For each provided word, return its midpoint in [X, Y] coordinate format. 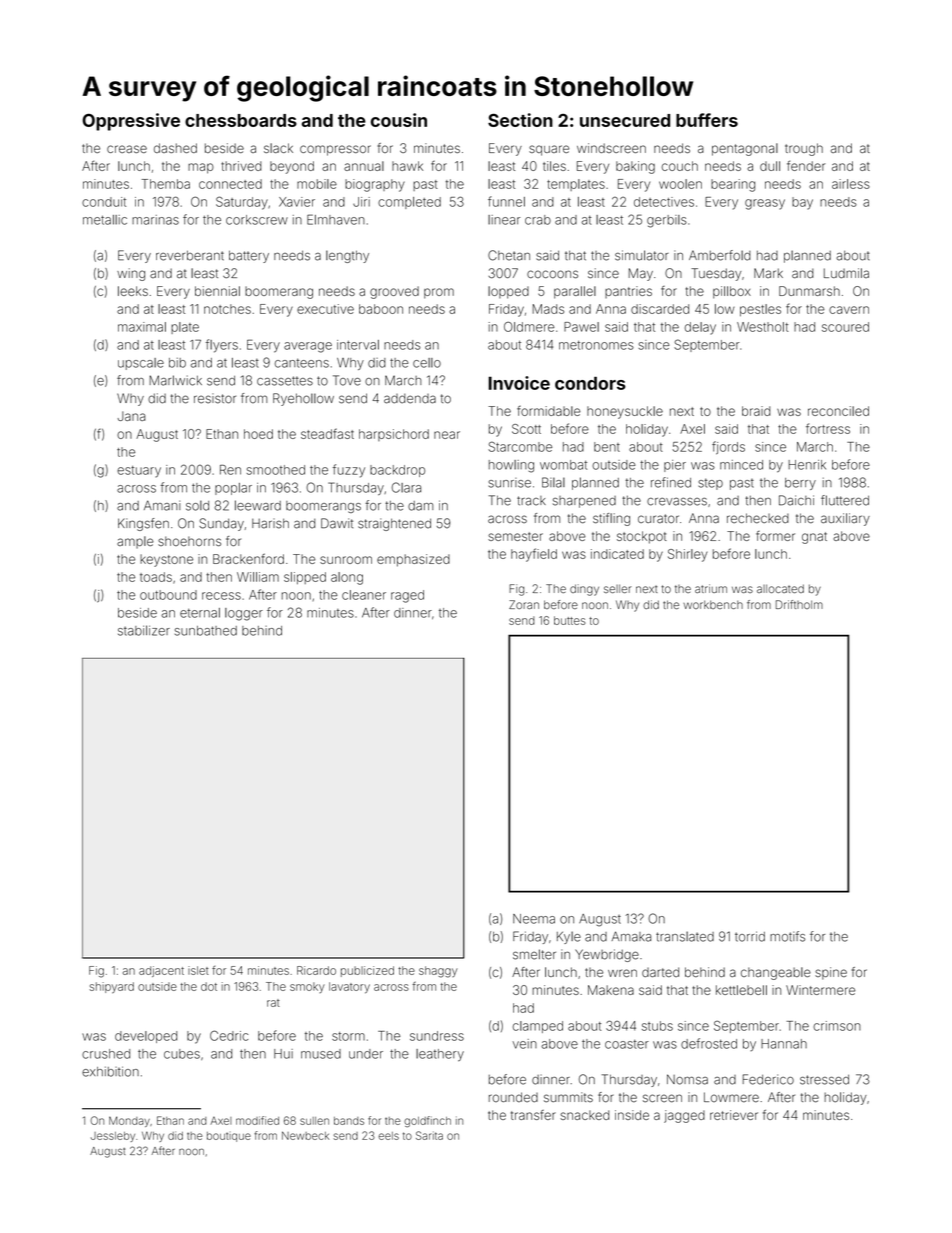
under [366, 1054]
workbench [713, 604]
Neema [534, 919]
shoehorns [189, 541]
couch [680, 166]
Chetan [509, 255]
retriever [734, 1115]
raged [407, 596]
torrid [750, 936]
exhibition [110, 1071]
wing [131, 274]
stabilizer [144, 630]
